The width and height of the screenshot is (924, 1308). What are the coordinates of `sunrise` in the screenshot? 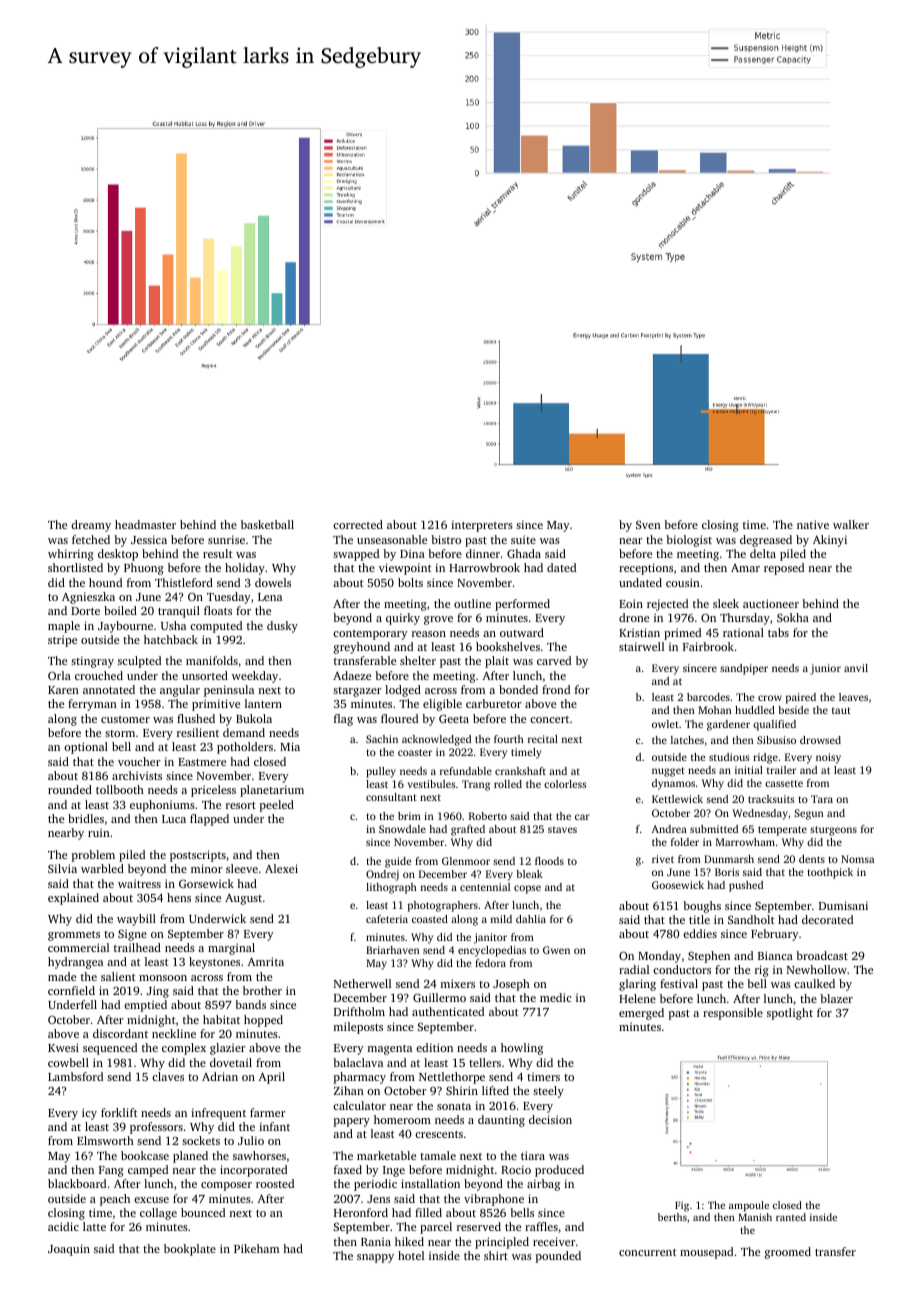 It's located at (226, 539).
